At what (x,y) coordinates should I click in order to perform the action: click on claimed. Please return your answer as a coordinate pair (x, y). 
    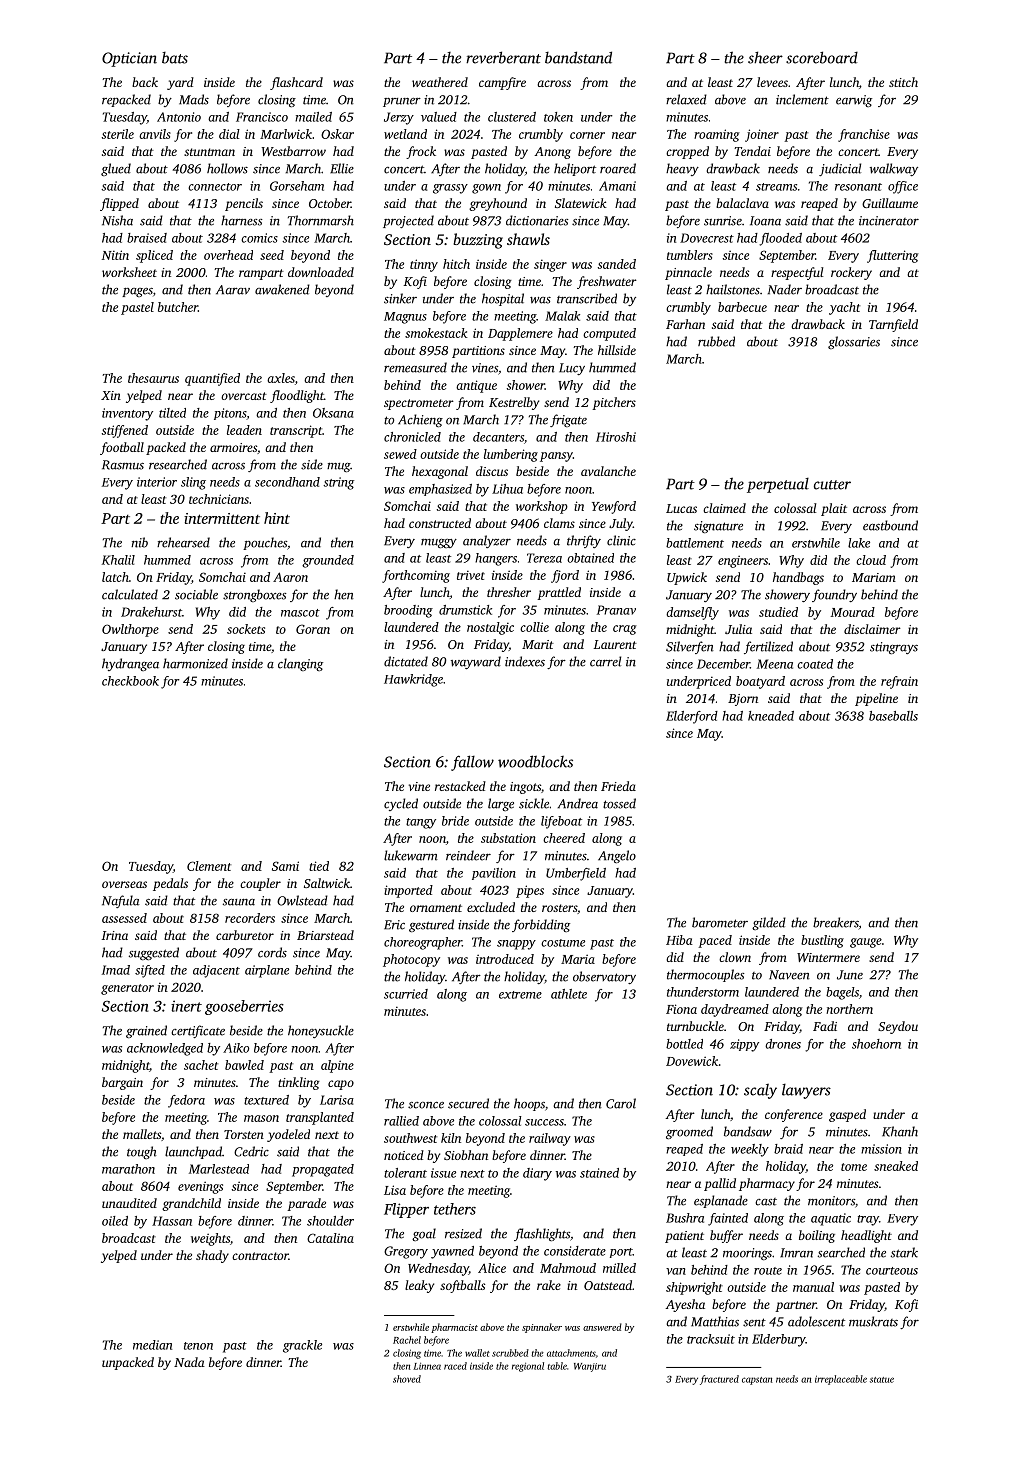
    Looking at the image, I should click on (724, 508).
